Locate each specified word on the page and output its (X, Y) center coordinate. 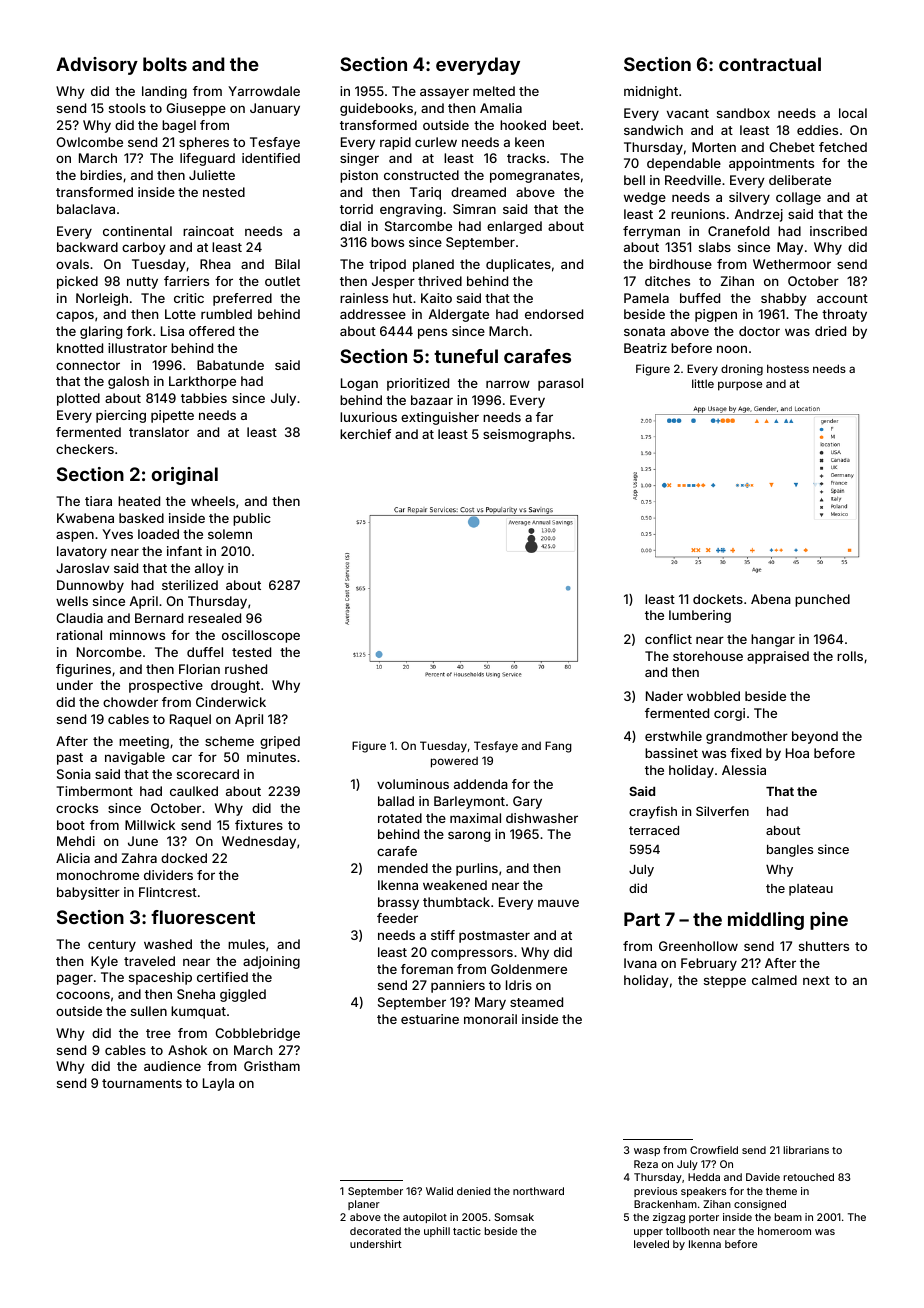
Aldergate (459, 315)
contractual (770, 64)
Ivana (640, 963)
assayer (444, 93)
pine (829, 921)
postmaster (494, 937)
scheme (229, 741)
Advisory (97, 66)
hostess (788, 368)
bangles (790, 851)
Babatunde (230, 365)
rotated (400, 818)
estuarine (430, 1019)
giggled (243, 995)
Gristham (272, 1066)
